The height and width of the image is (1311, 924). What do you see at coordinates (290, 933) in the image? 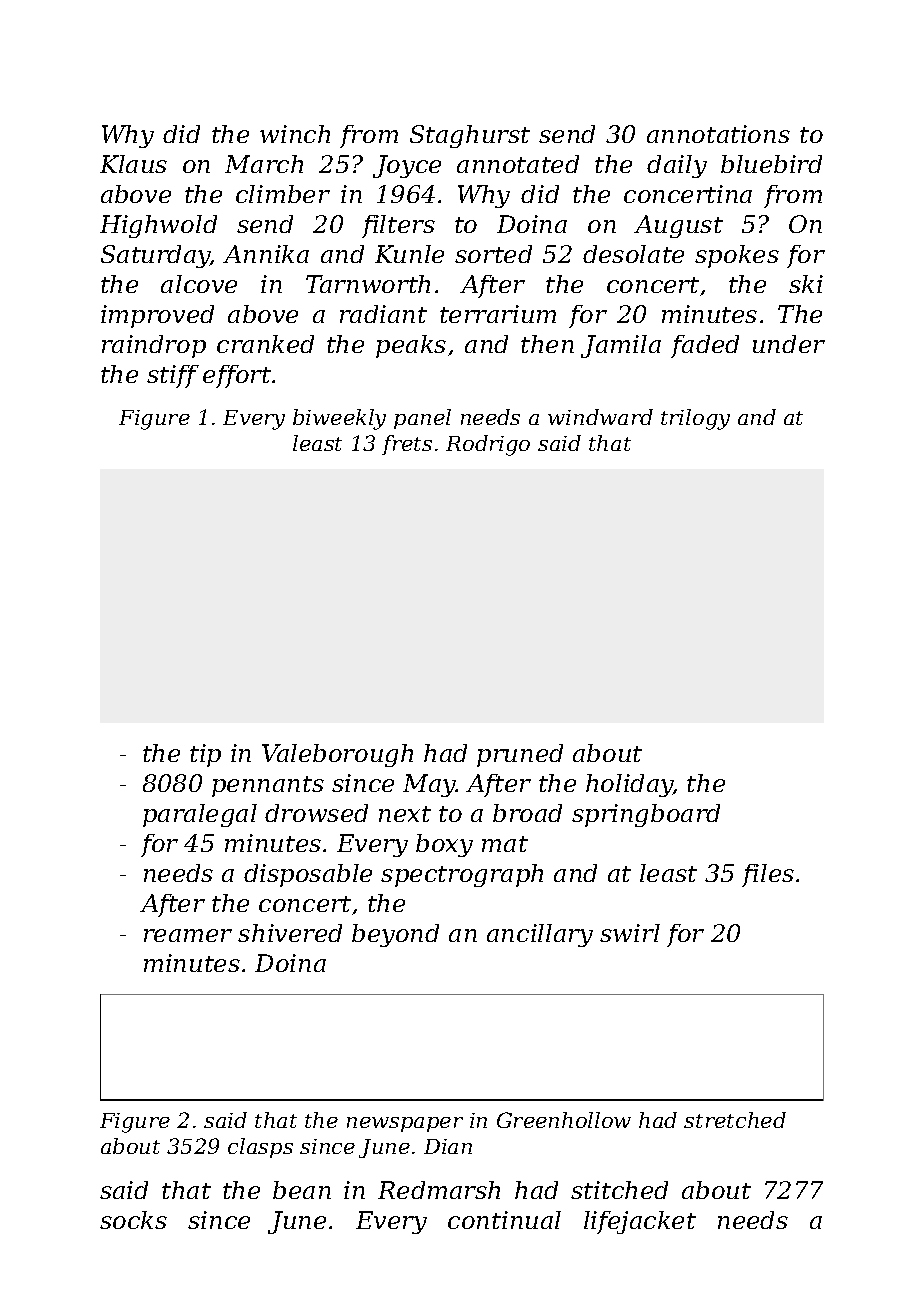
I see `shivered` at bounding box center [290, 933].
